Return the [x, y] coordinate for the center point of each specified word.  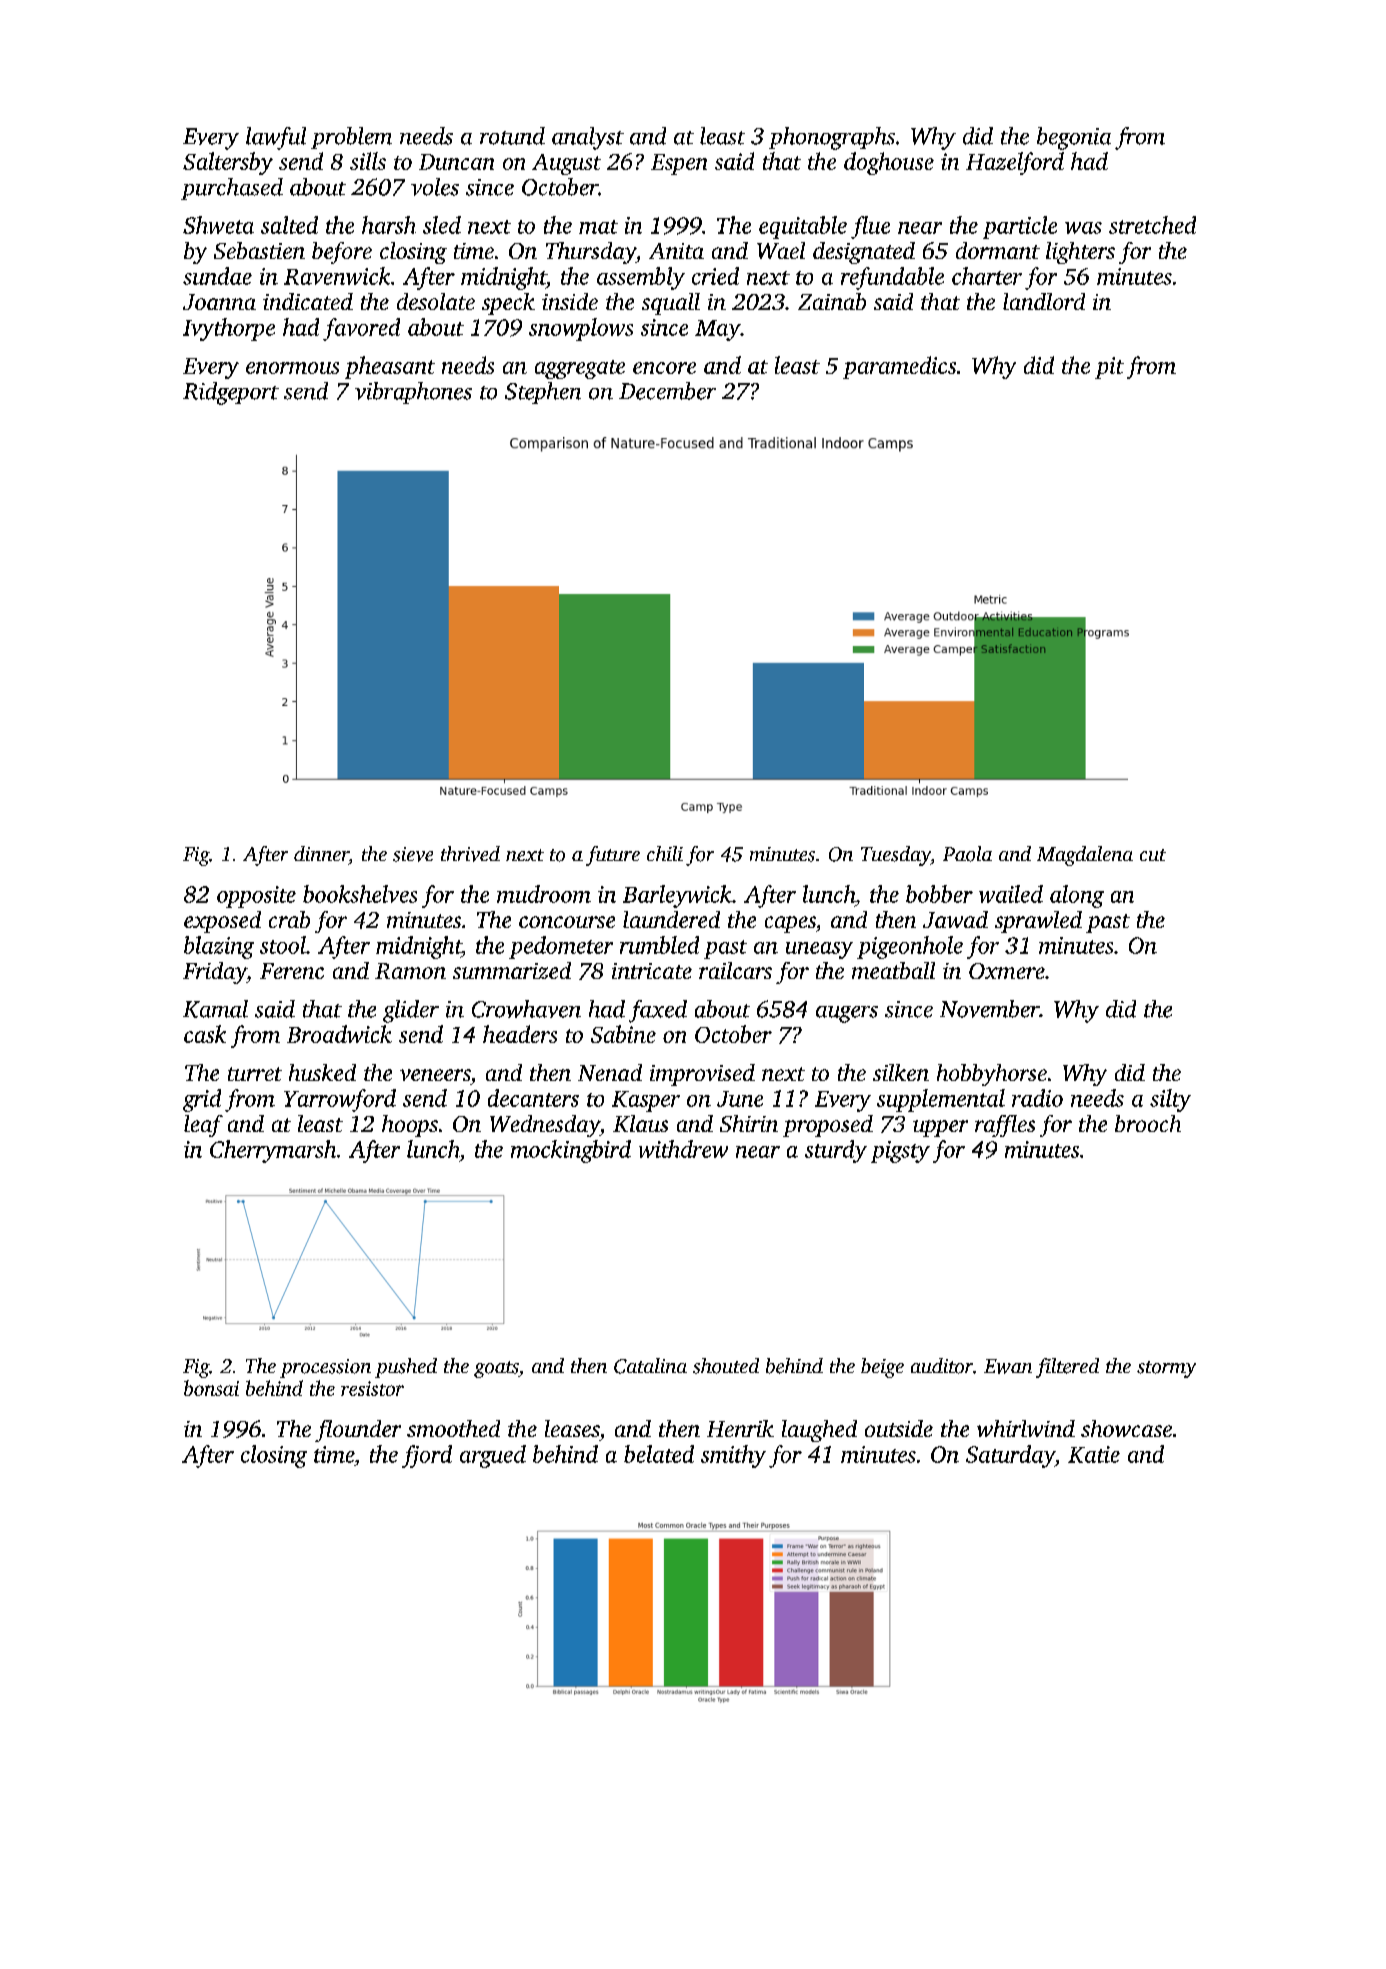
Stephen [543, 393]
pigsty [900, 1152]
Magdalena [1085, 856]
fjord [427, 1456]
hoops [410, 1126]
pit [1109, 368]
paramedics [899, 367]
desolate [436, 301]
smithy [733, 1456]
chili [665, 853]
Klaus [640, 1123]
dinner [321, 853]
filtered [1067, 1368]
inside [570, 301]
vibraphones [413, 393]
